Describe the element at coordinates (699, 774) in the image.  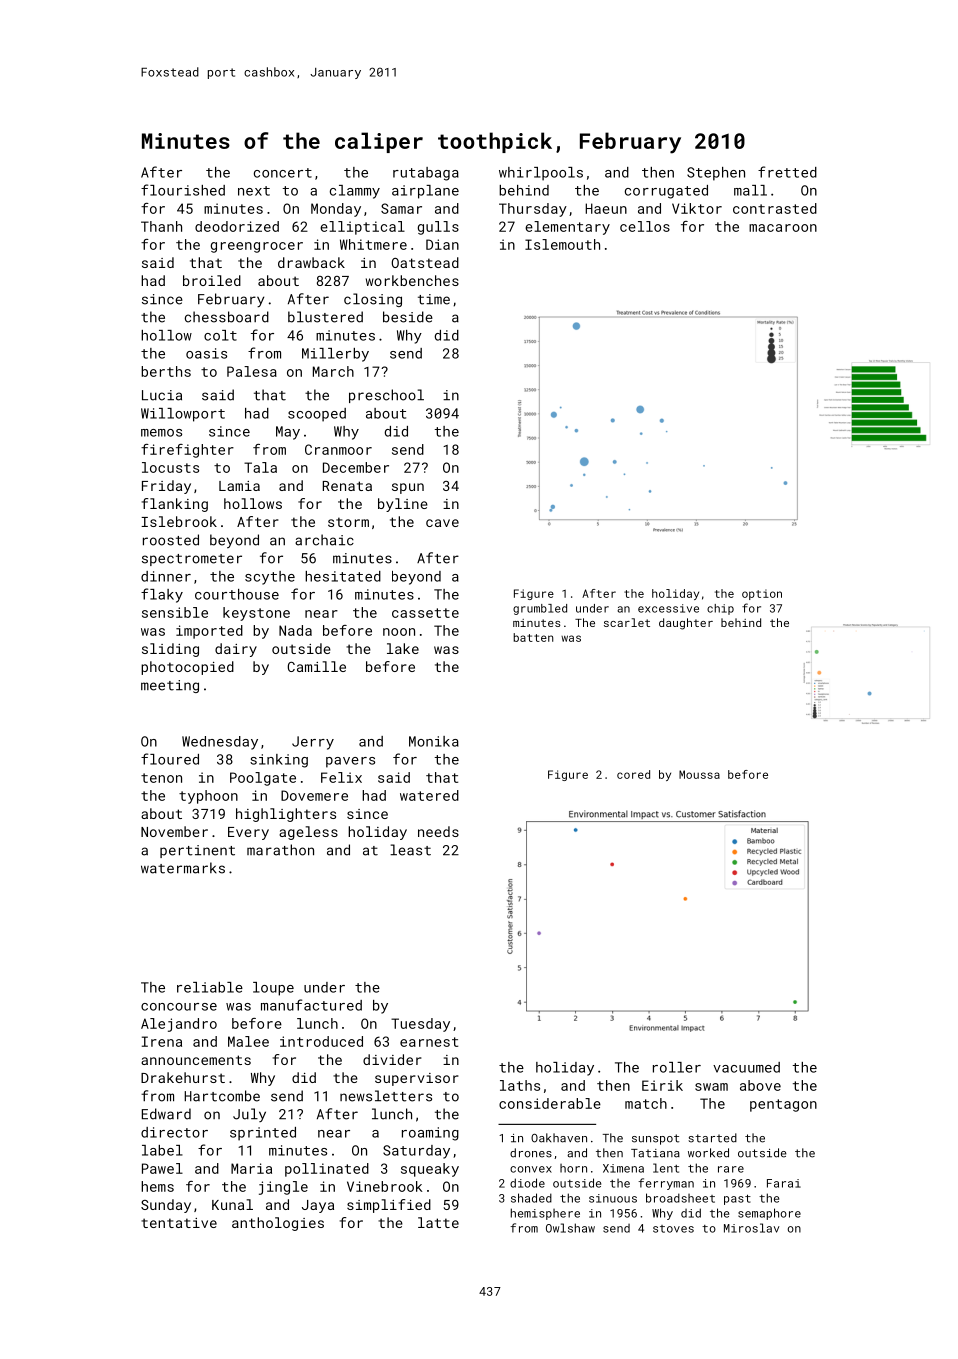
I see `Moussa` at that location.
